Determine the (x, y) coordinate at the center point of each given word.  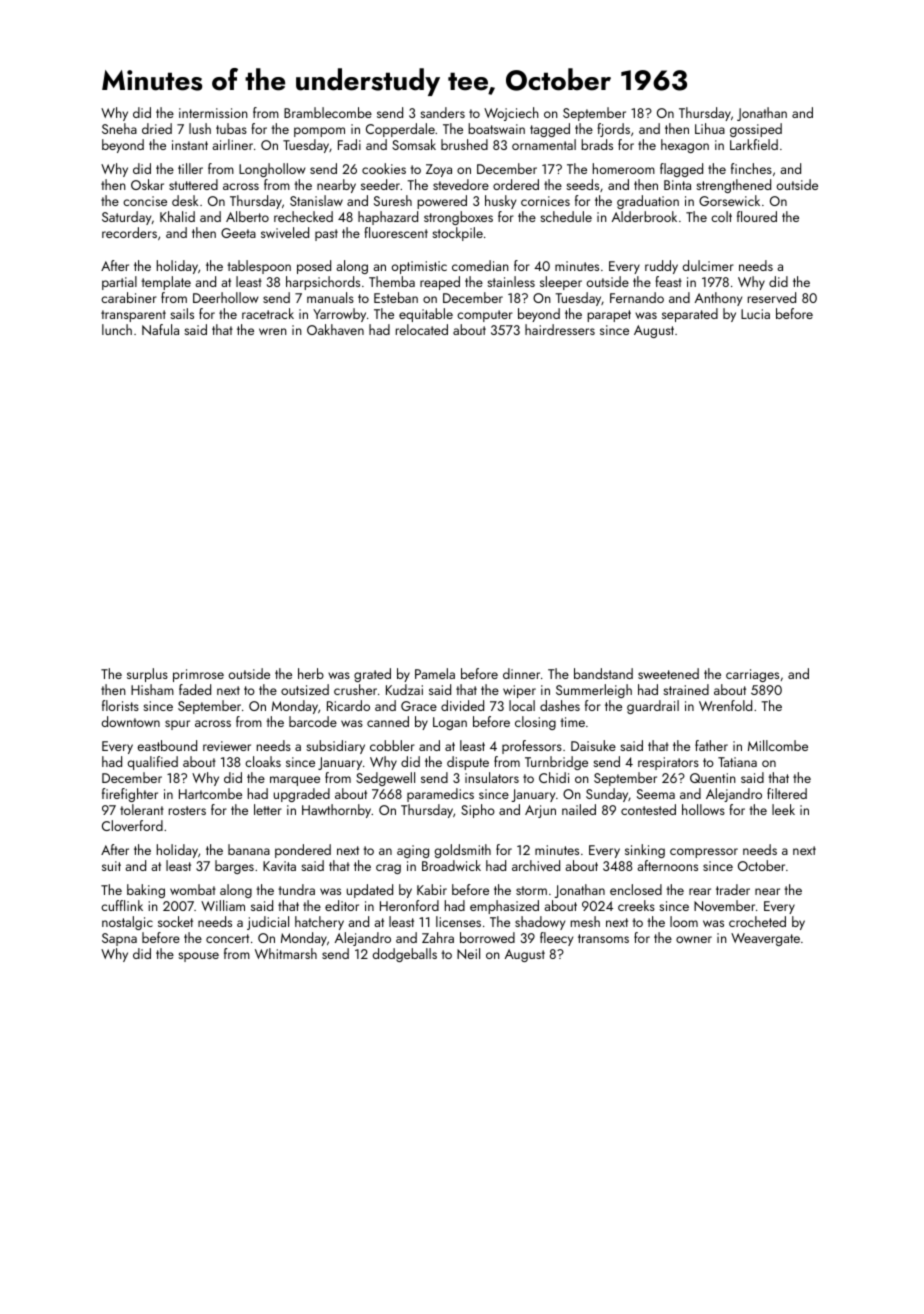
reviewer (227, 746)
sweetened (668, 673)
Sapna (119, 939)
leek (783, 809)
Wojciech (511, 114)
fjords (613, 130)
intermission (213, 113)
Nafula (160, 329)
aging (413, 851)
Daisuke (593, 745)
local (522, 705)
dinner (521, 673)
